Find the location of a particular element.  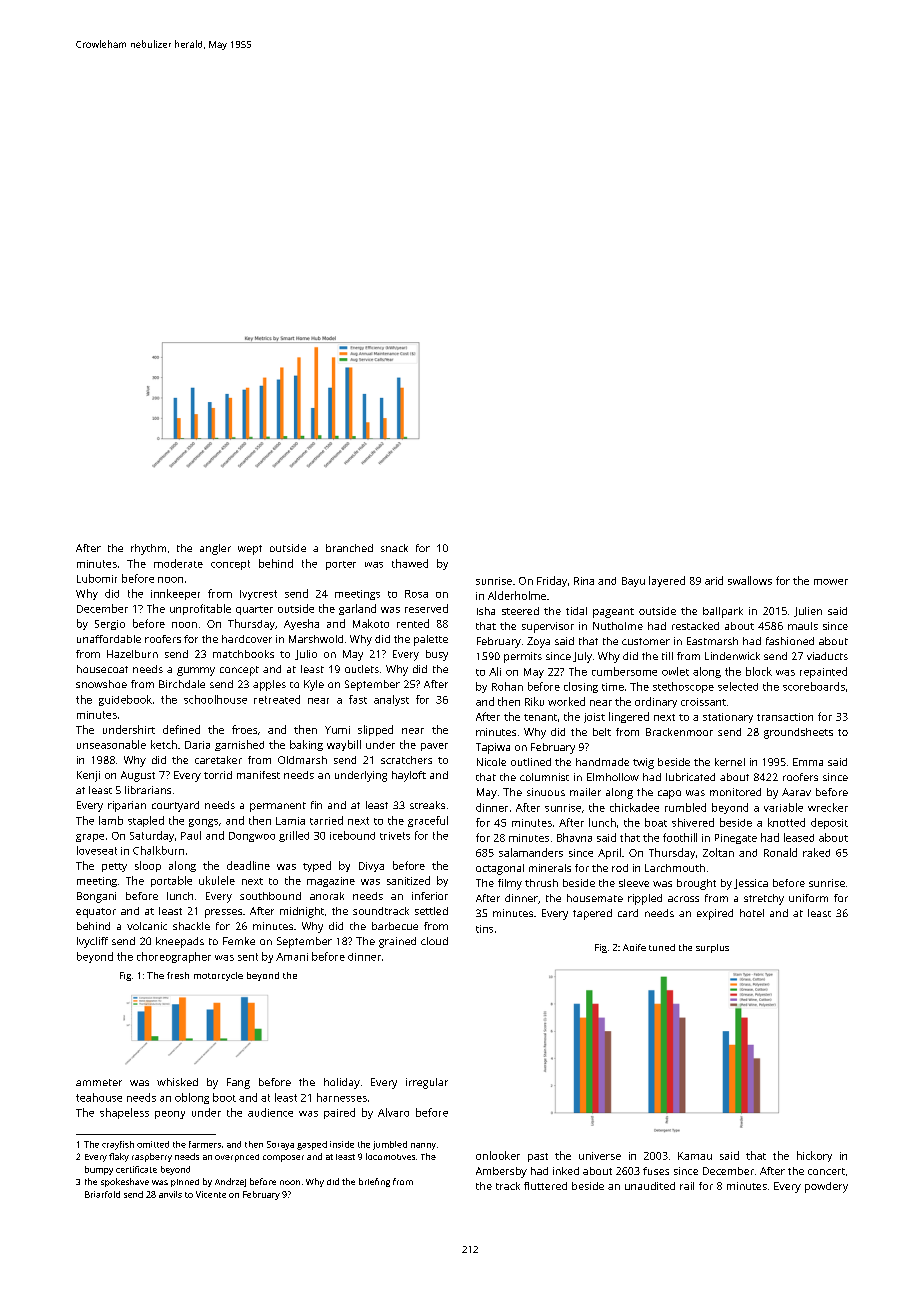

snack is located at coordinates (394, 548).
